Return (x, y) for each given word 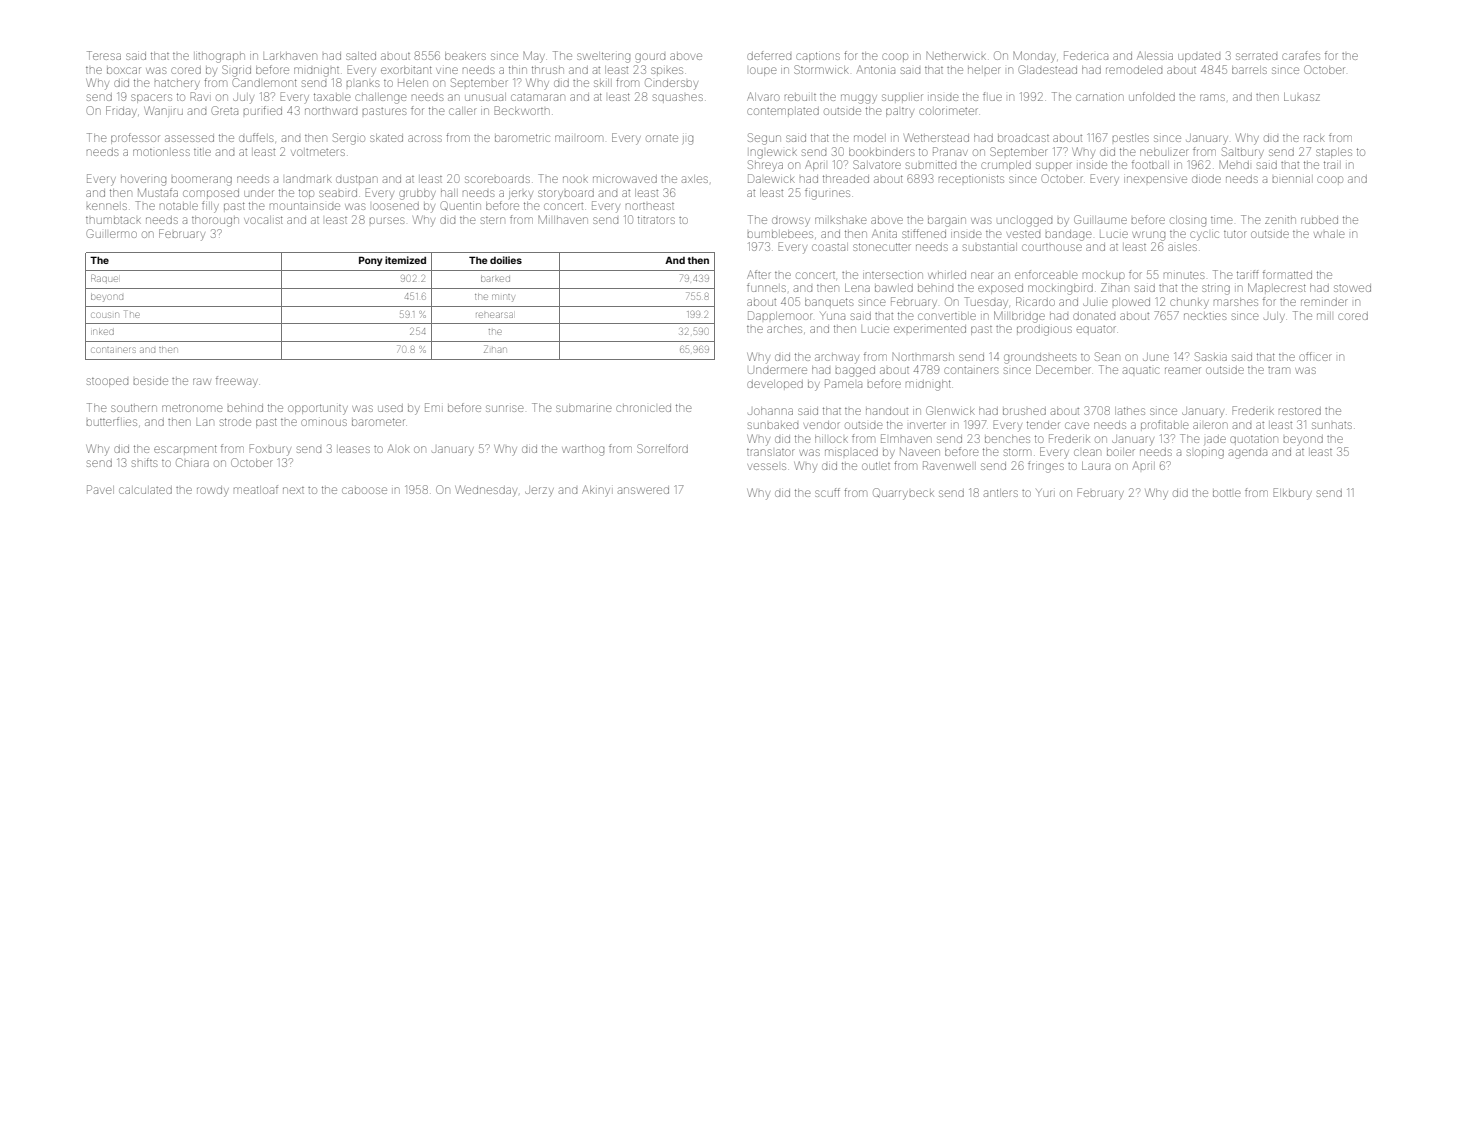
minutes (1184, 275)
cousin (105, 315)
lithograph (220, 58)
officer (1314, 356)
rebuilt (800, 97)
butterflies (112, 421)
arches (784, 329)
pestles (1131, 138)
